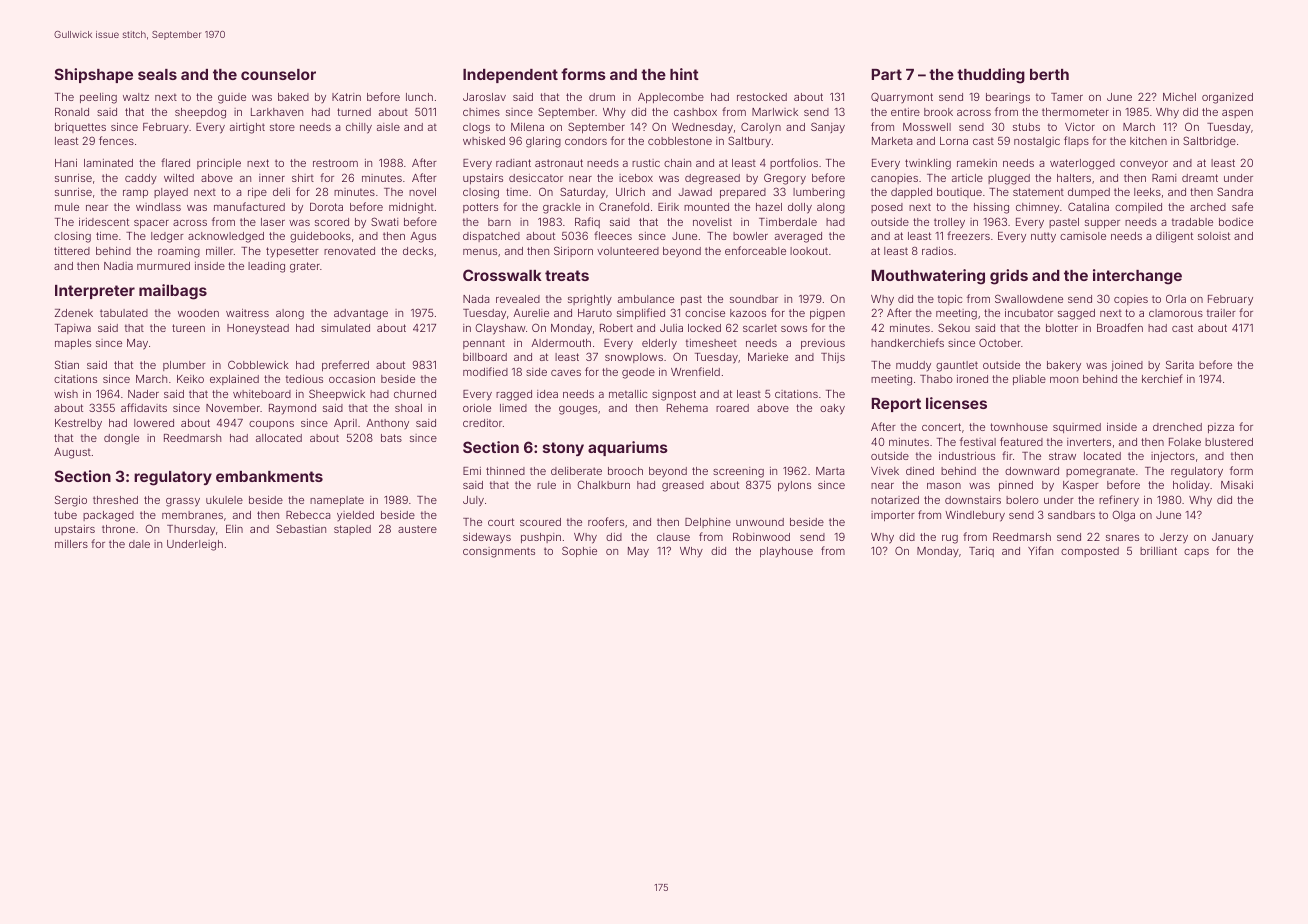  I want to click on Interpreter, so click(95, 292).
